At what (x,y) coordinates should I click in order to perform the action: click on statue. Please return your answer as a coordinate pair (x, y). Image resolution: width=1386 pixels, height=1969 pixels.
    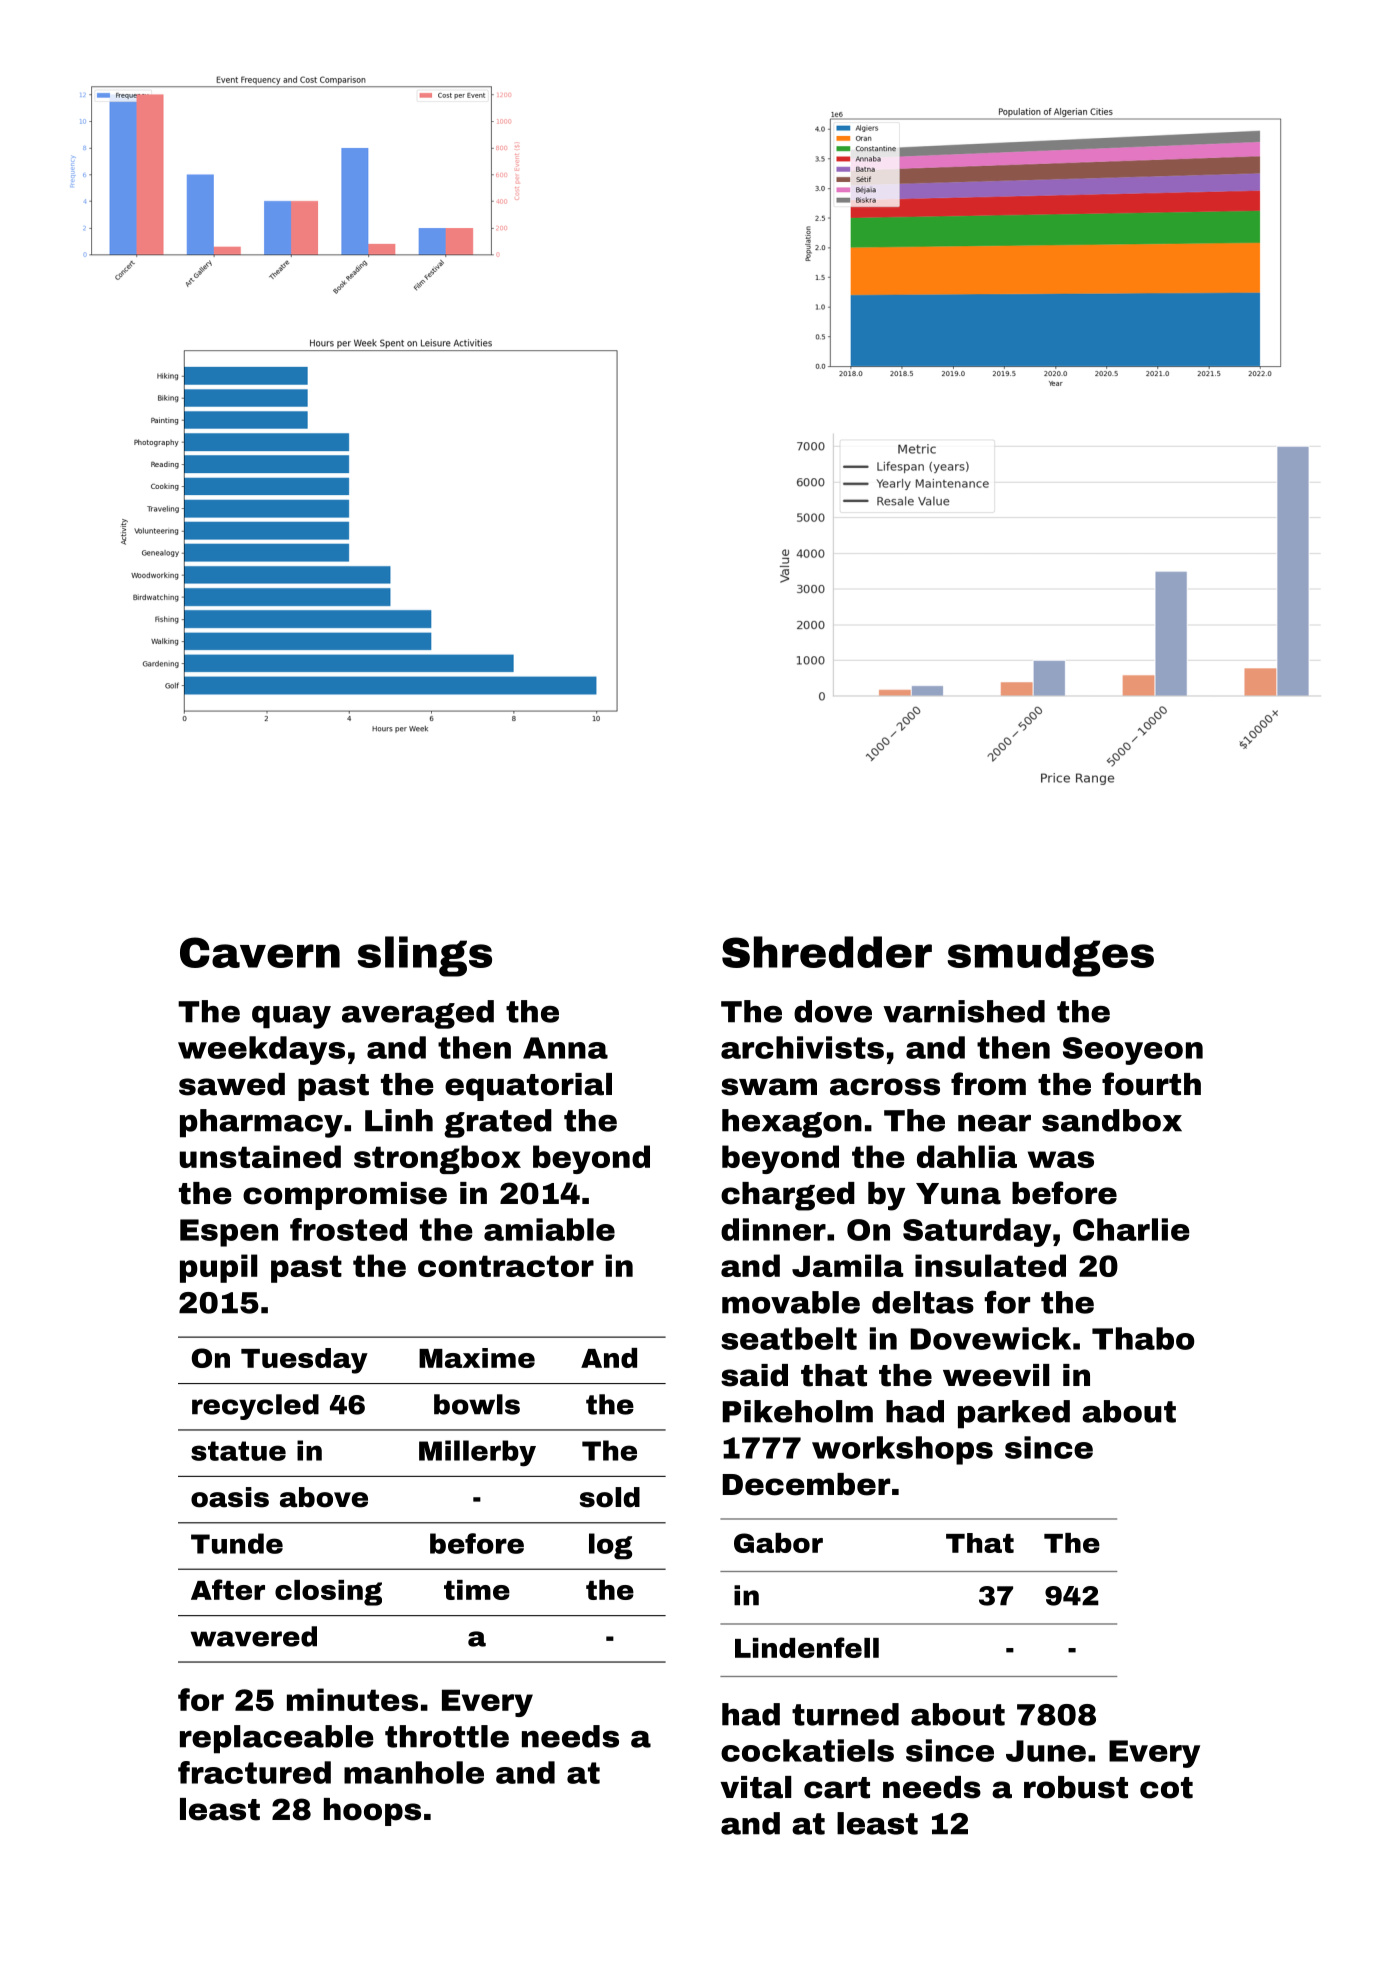
    Looking at the image, I should click on (238, 1451).
